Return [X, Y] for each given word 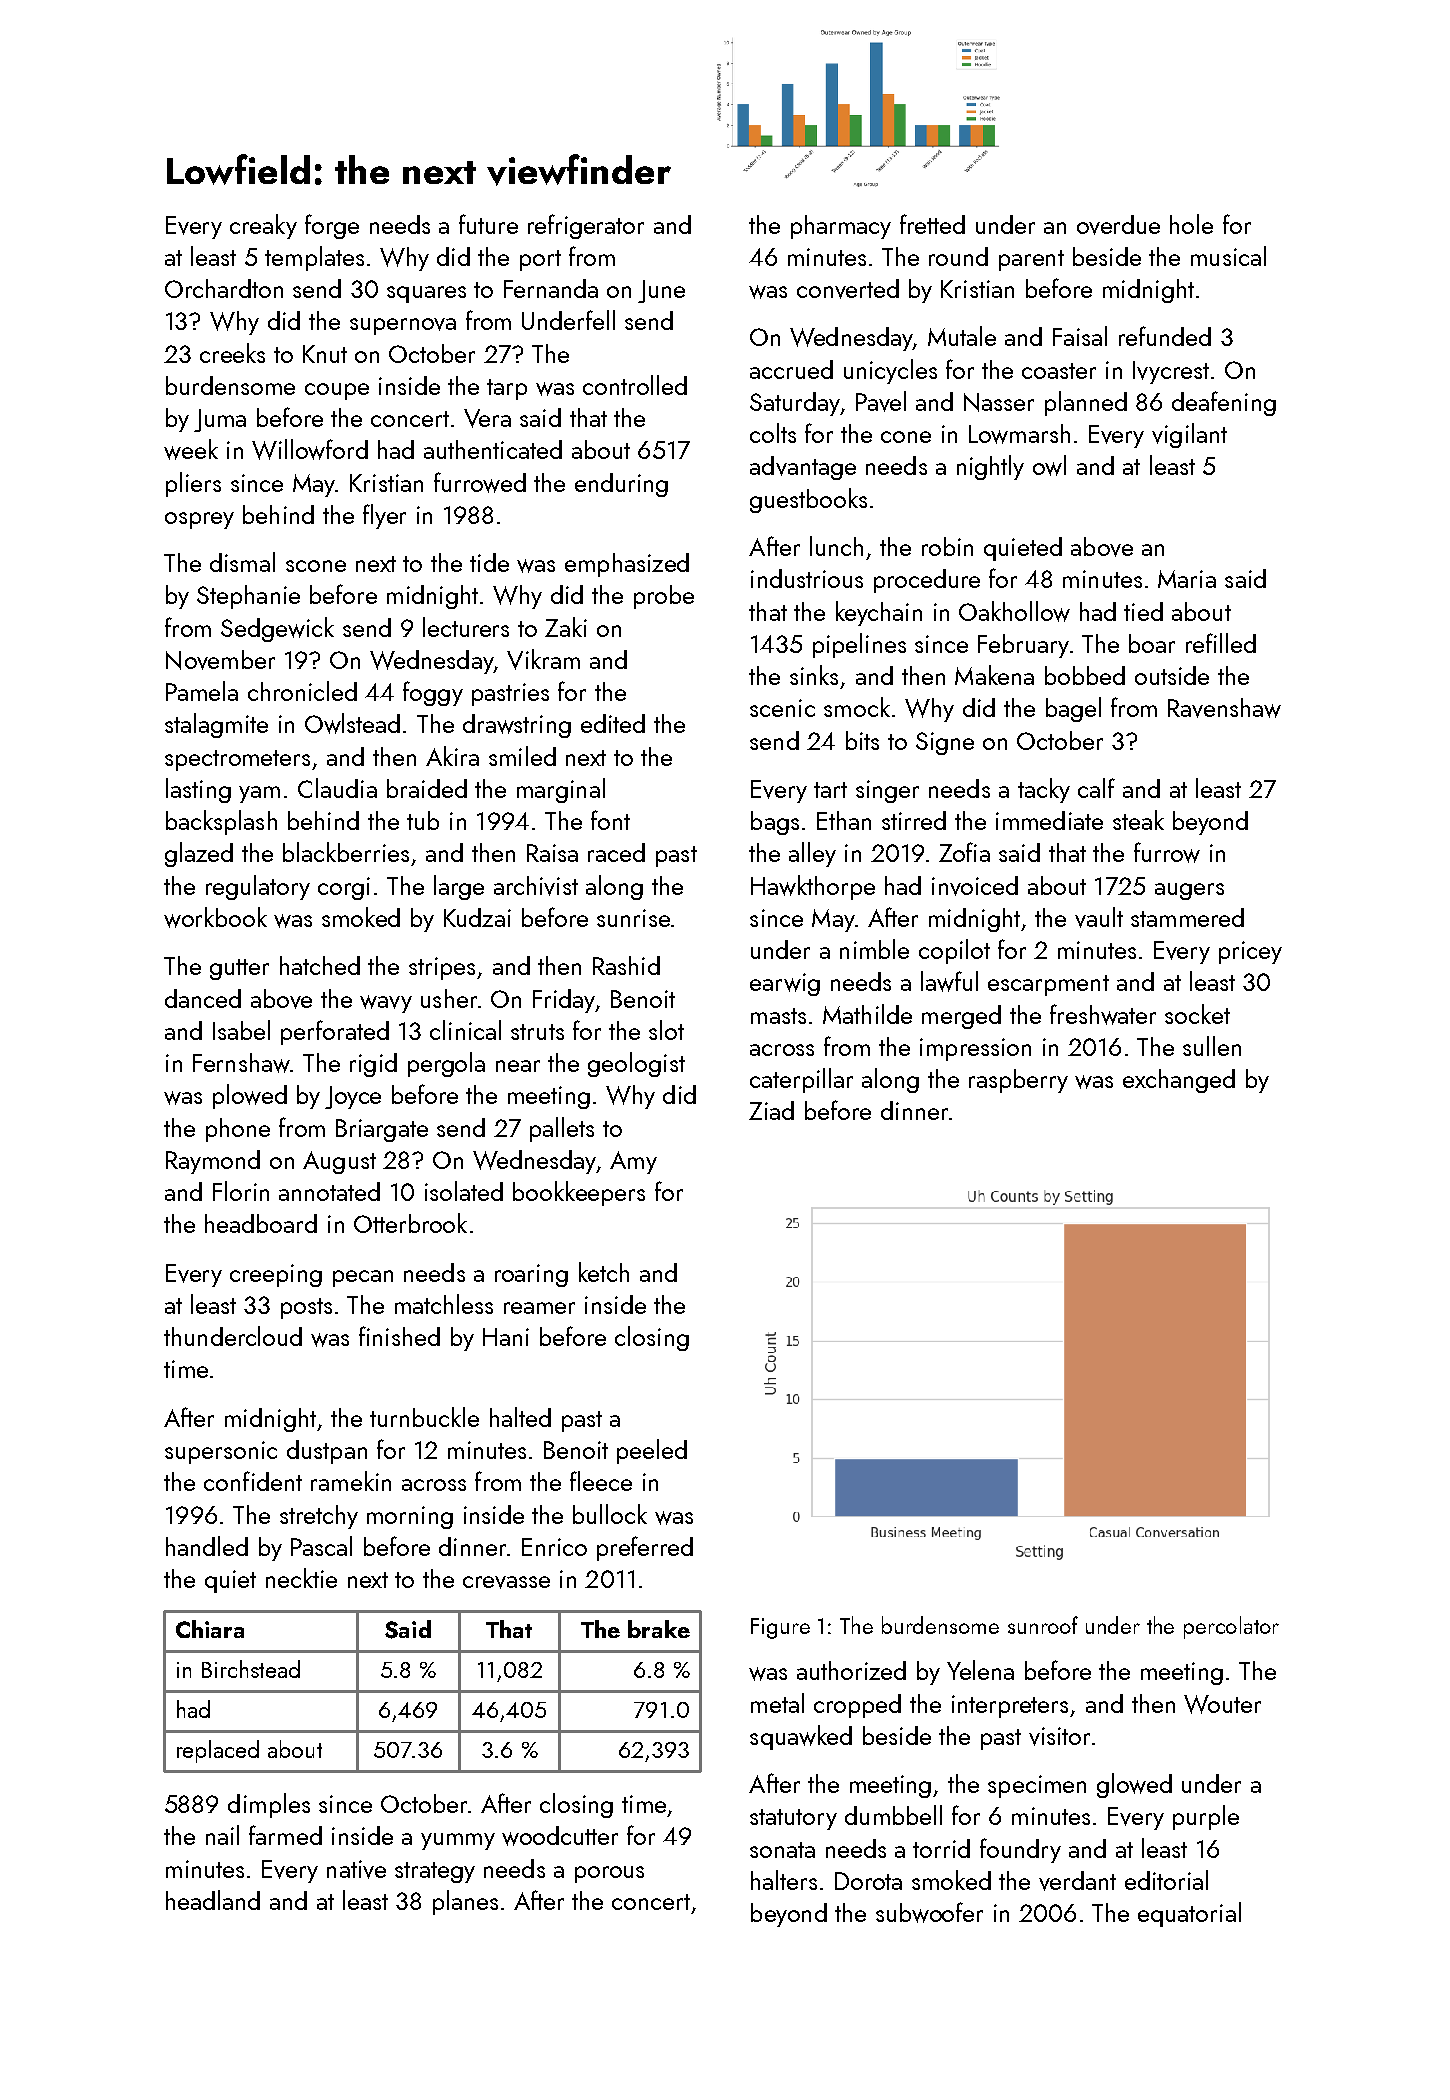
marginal [561, 790]
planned [1086, 403]
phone [238, 1130]
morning [410, 1517]
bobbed [1085, 675]
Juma [220, 420]
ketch [604, 1272]
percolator [1231, 1627]
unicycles [890, 371]
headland [213, 1900]
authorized [851, 1670]
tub [423, 820]
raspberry [1018, 1081]
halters [784, 1880]
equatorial [1189, 1914]
